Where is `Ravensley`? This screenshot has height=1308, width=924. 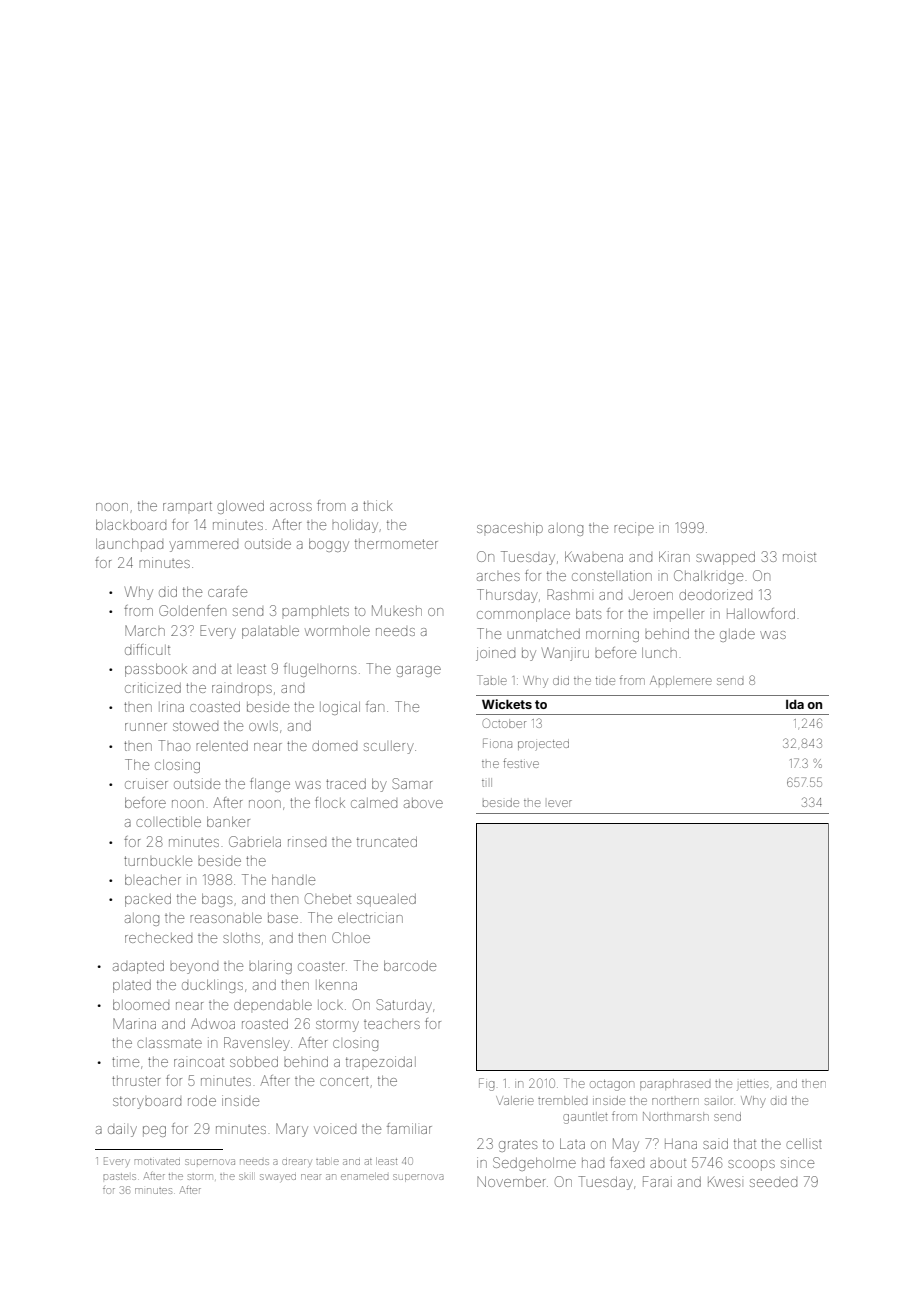
Ravensley is located at coordinates (257, 1044).
